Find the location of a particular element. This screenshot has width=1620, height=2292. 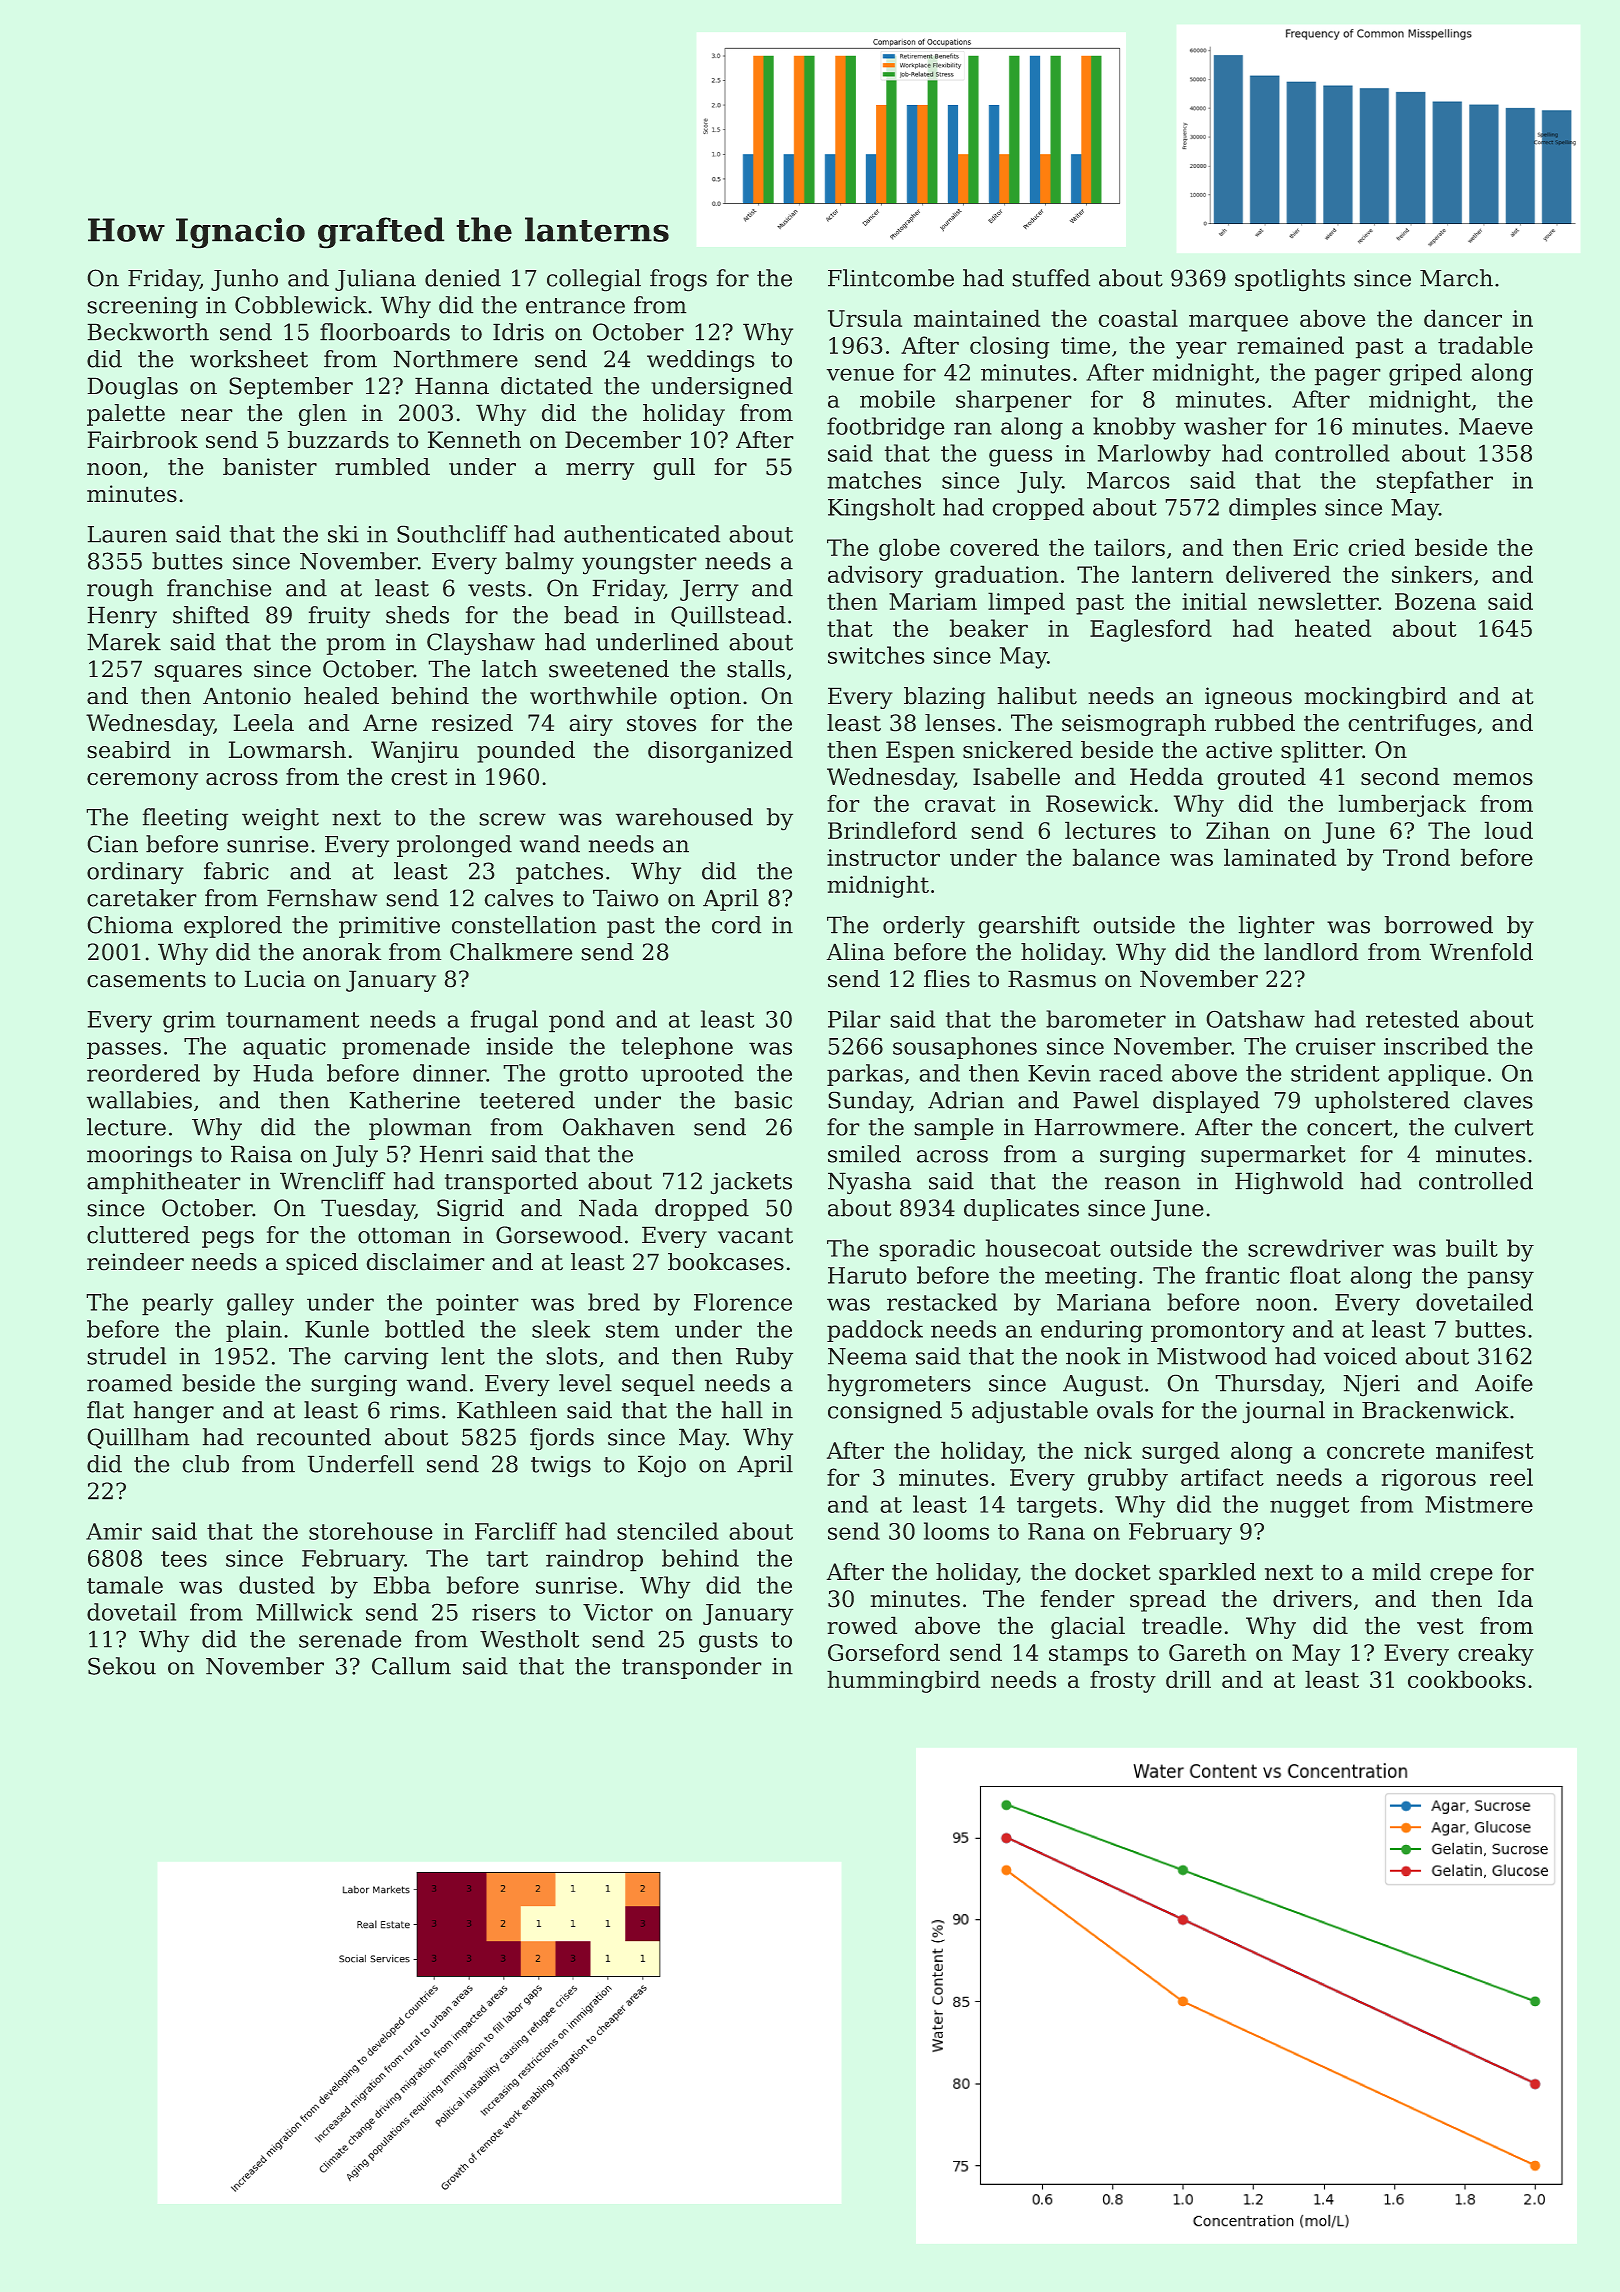

Northmere is located at coordinates (455, 359).
